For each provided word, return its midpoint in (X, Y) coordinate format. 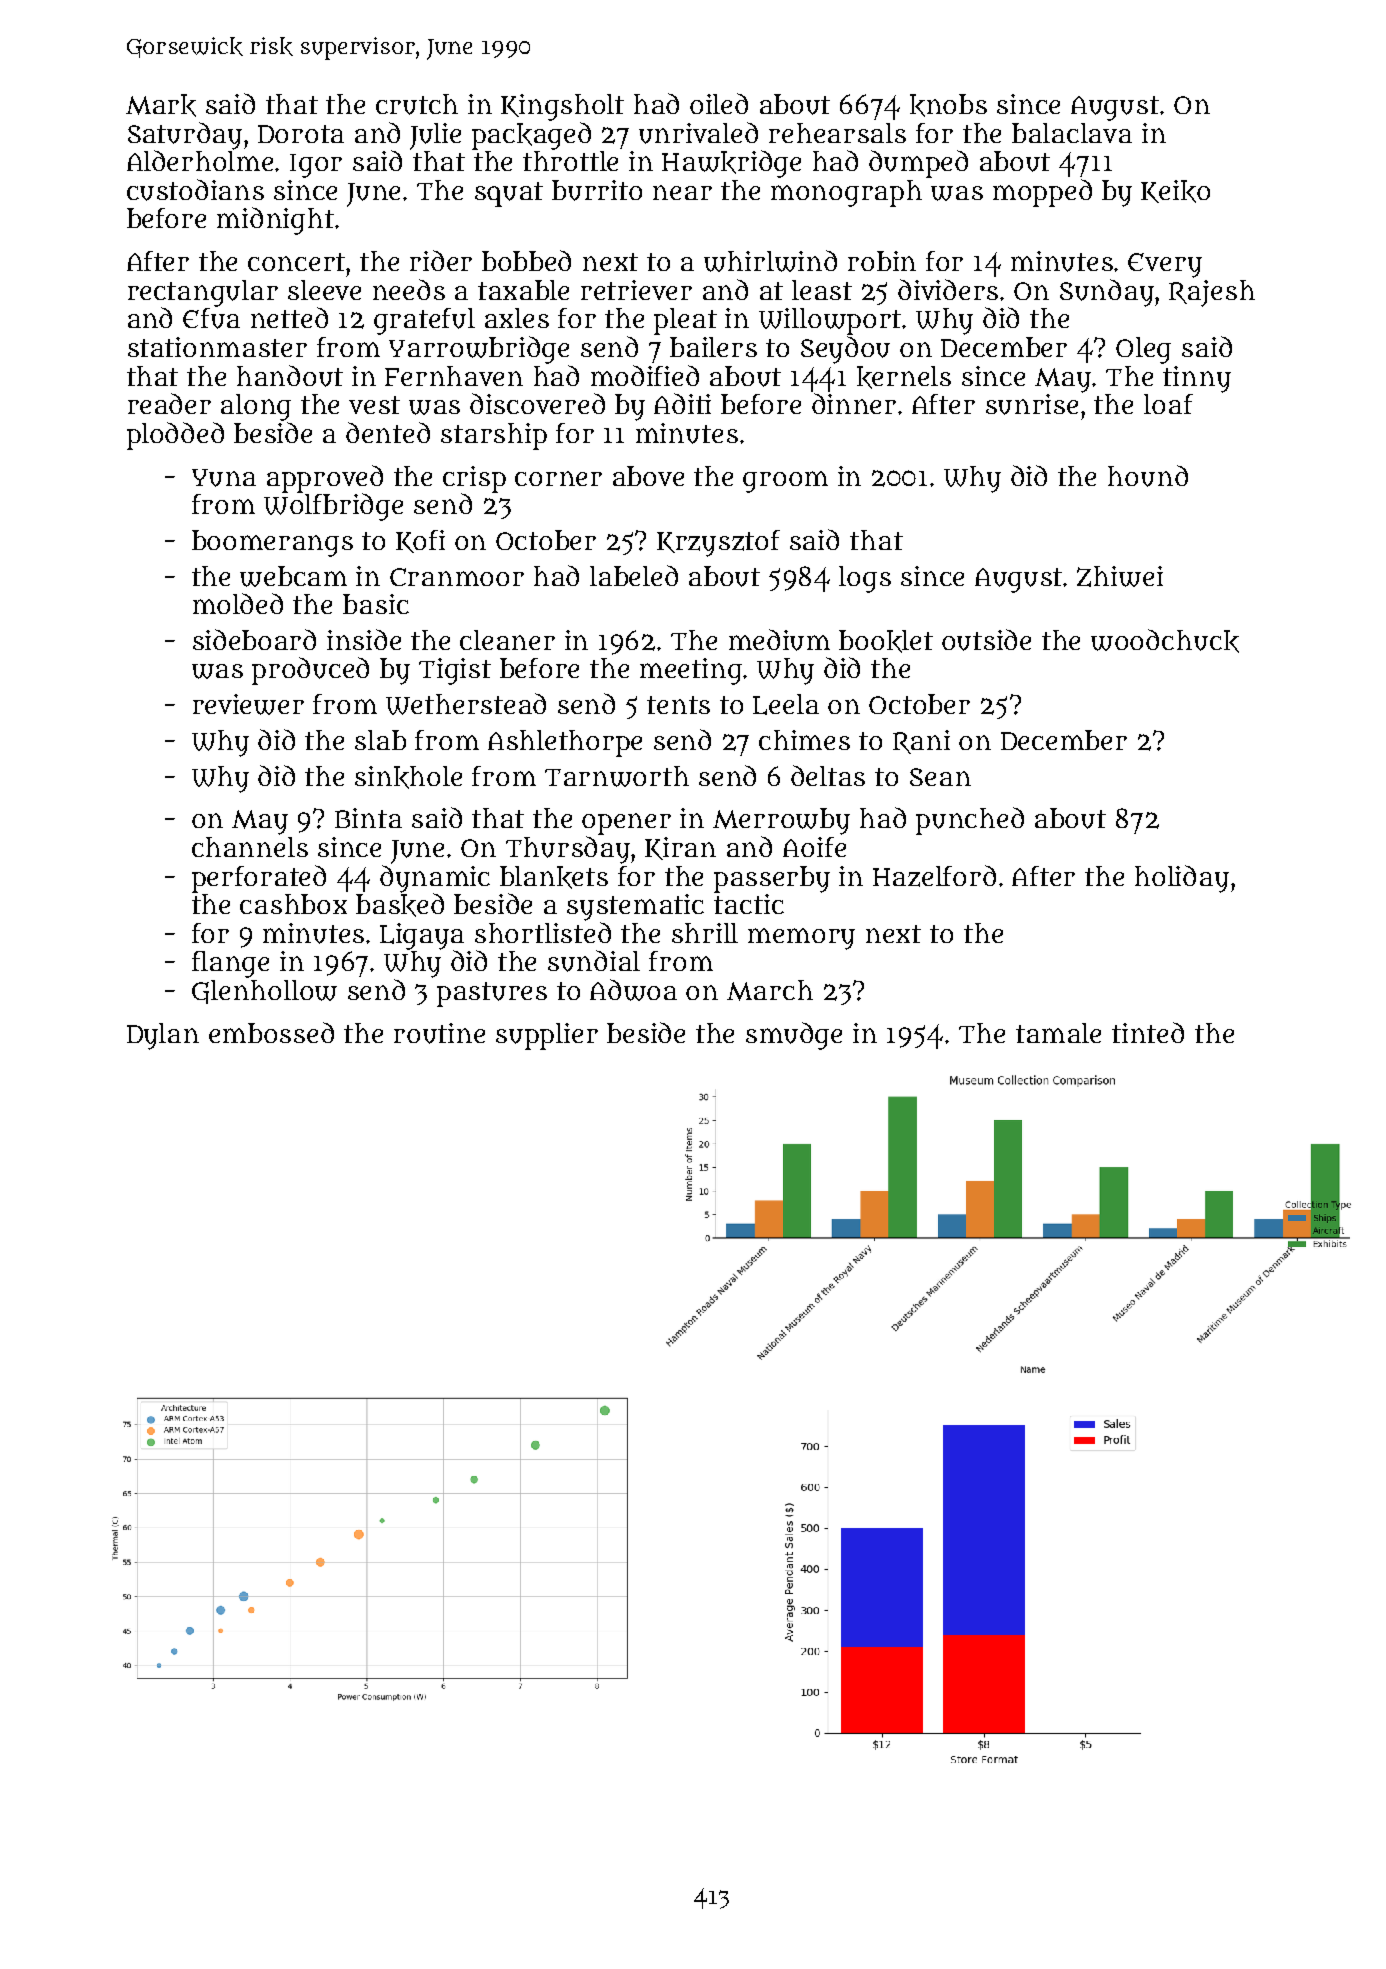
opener (626, 824)
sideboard (254, 639)
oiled (719, 103)
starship (494, 436)
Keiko (1175, 191)
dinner (854, 403)
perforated (259, 879)
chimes (804, 740)
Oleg (1143, 350)
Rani (921, 742)
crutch (417, 104)
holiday (1182, 879)
